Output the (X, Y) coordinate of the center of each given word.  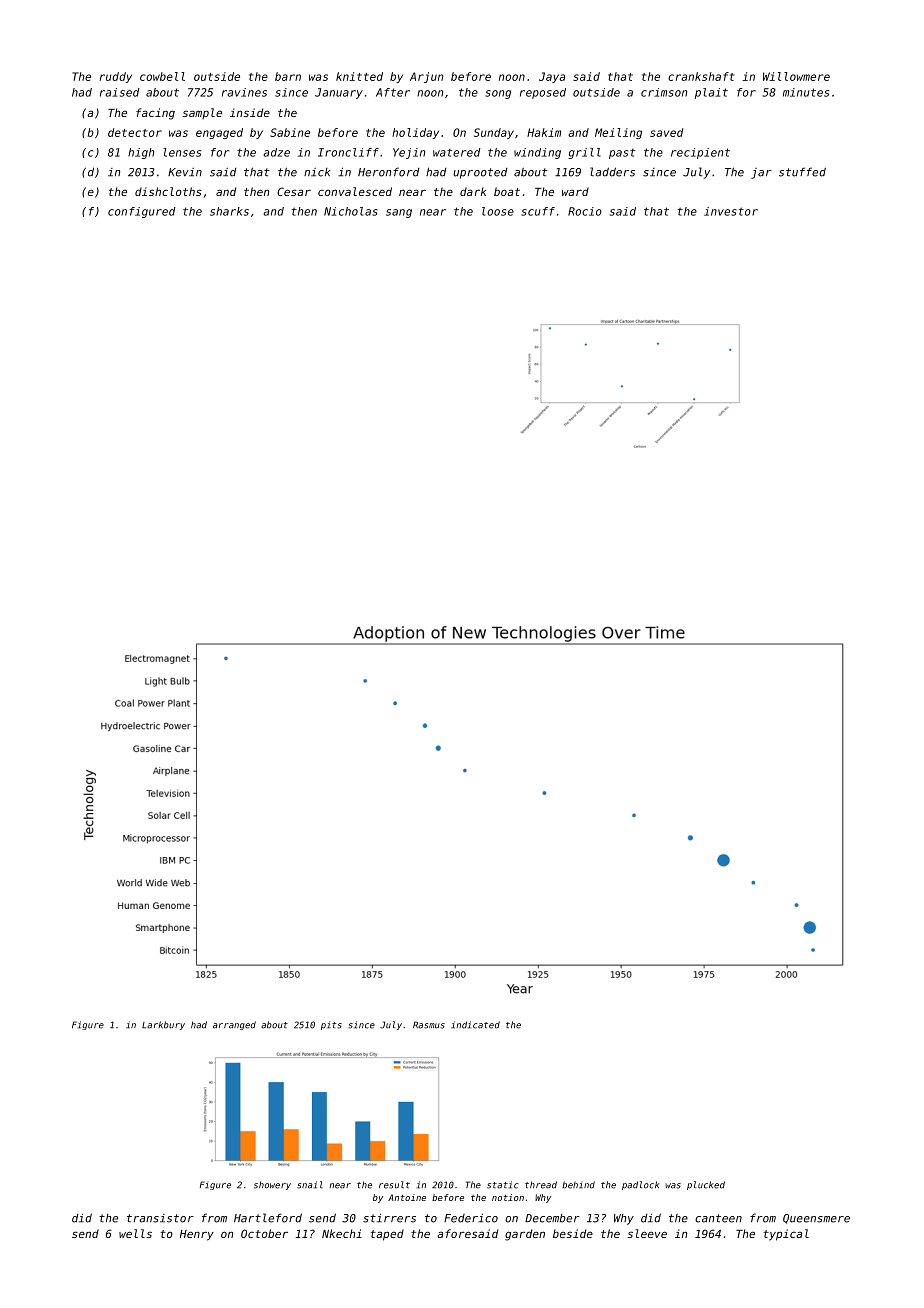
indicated (475, 1025)
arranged (234, 1025)
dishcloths (168, 191)
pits (331, 1025)
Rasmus (429, 1025)
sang (399, 213)
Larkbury (163, 1025)
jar (761, 173)
